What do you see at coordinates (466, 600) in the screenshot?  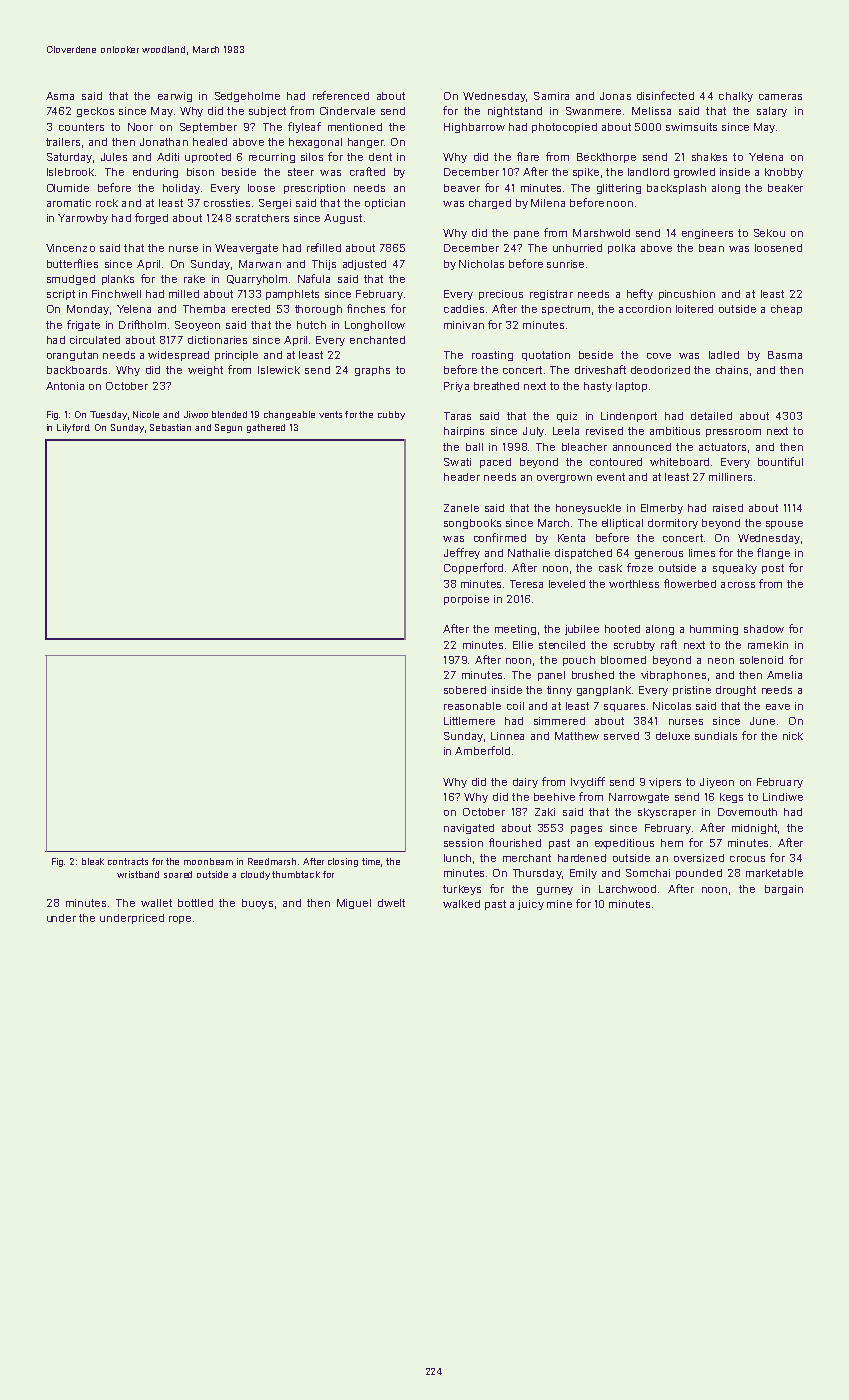 I see `porpoise` at bounding box center [466, 600].
